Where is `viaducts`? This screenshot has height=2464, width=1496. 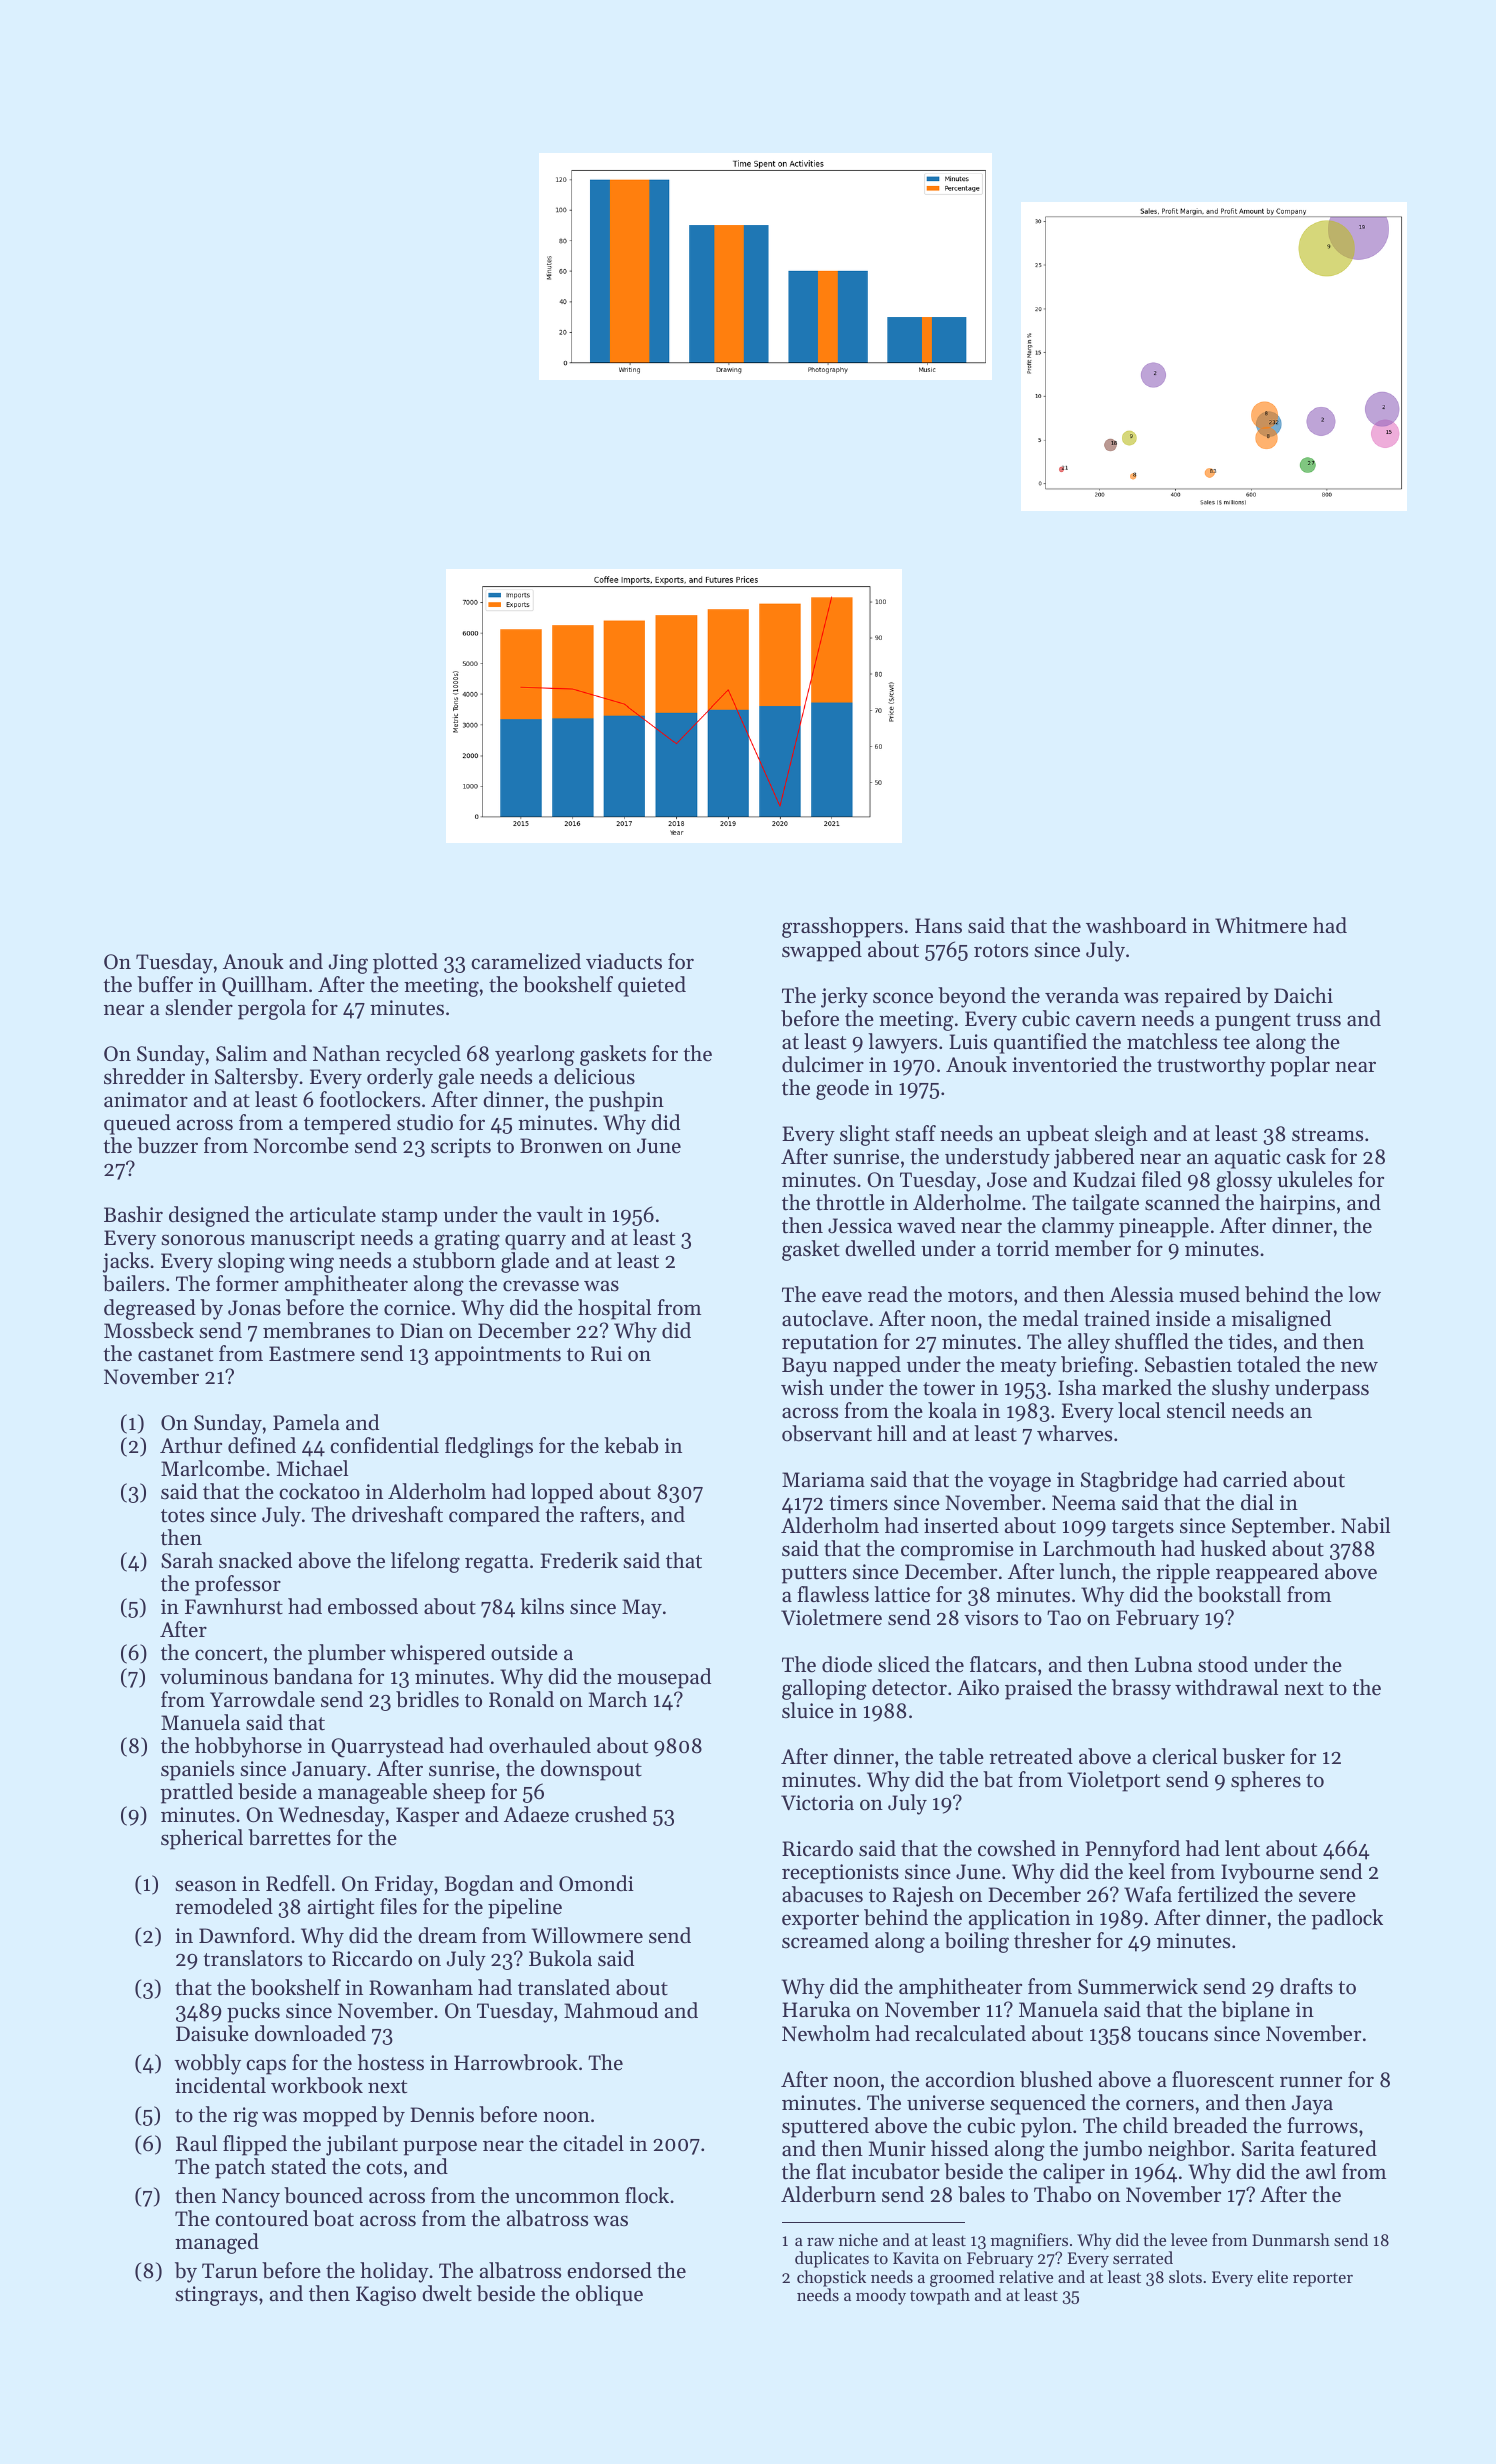
viaducts is located at coordinates (624, 961).
